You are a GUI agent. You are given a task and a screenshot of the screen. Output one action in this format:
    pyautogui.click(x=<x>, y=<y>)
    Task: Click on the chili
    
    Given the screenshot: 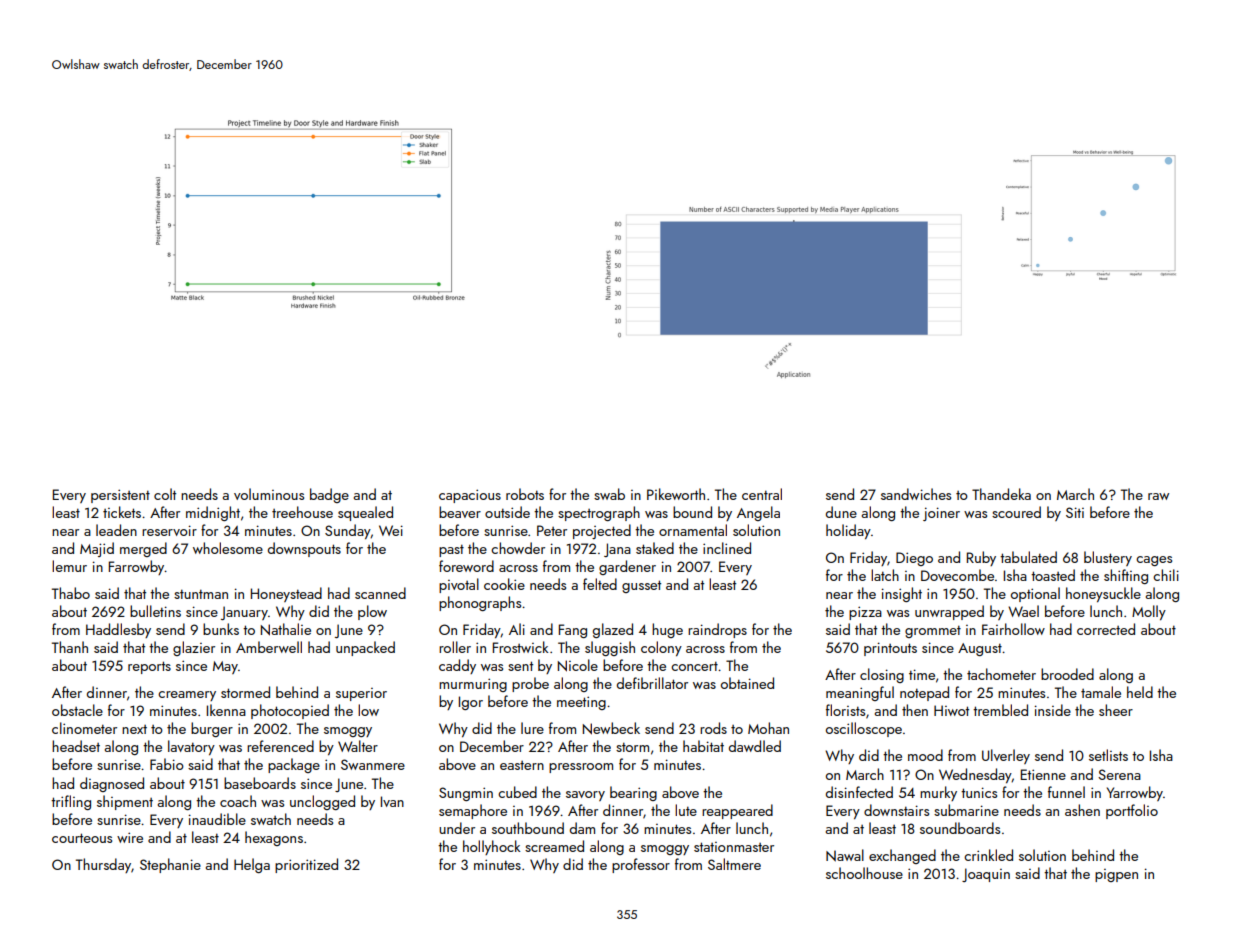 What is the action you would take?
    pyautogui.click(x=1166, y=575)
